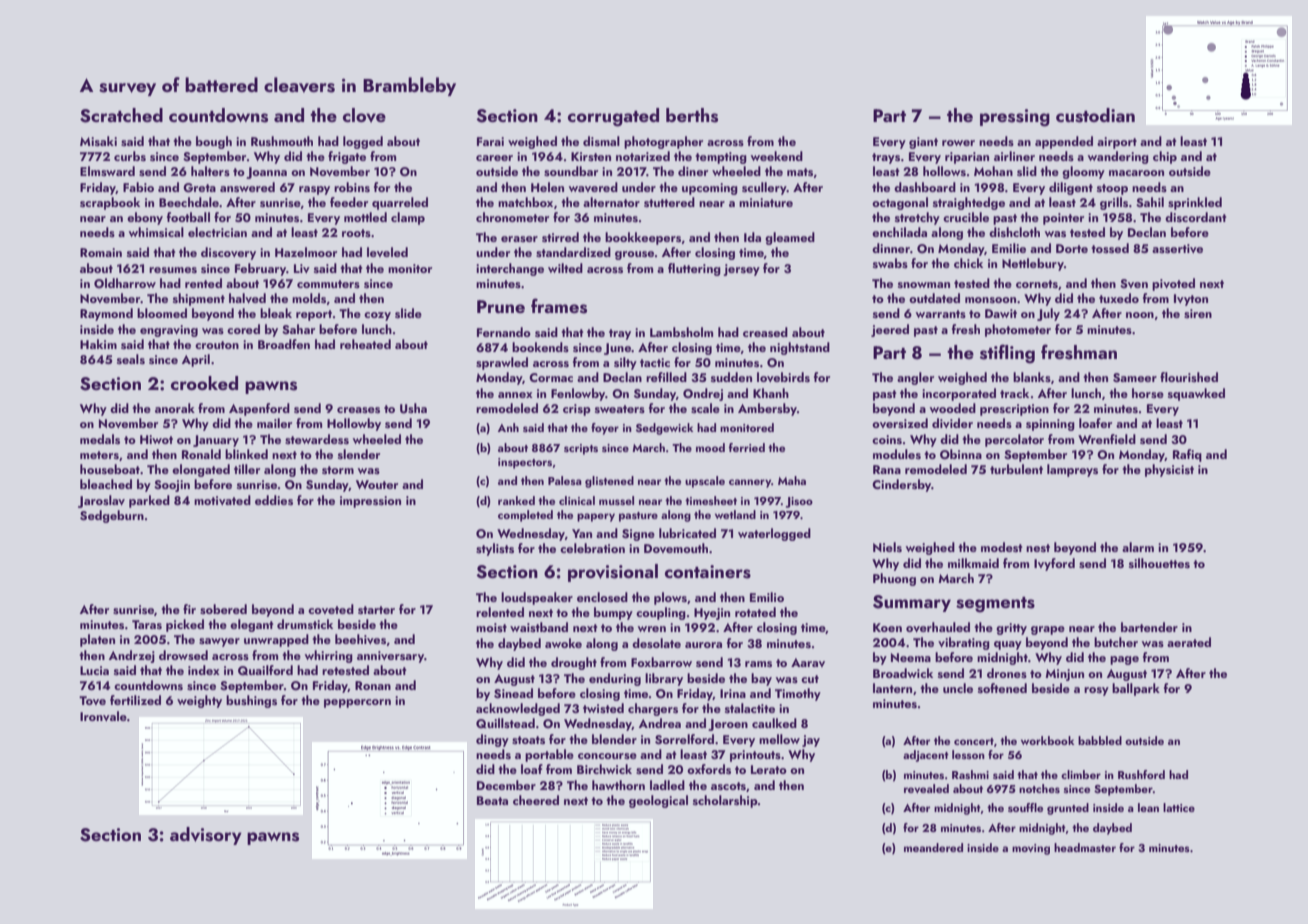 The width and height of the page is (1308, 924). I want to click on fluttering, so click(694, 269).
